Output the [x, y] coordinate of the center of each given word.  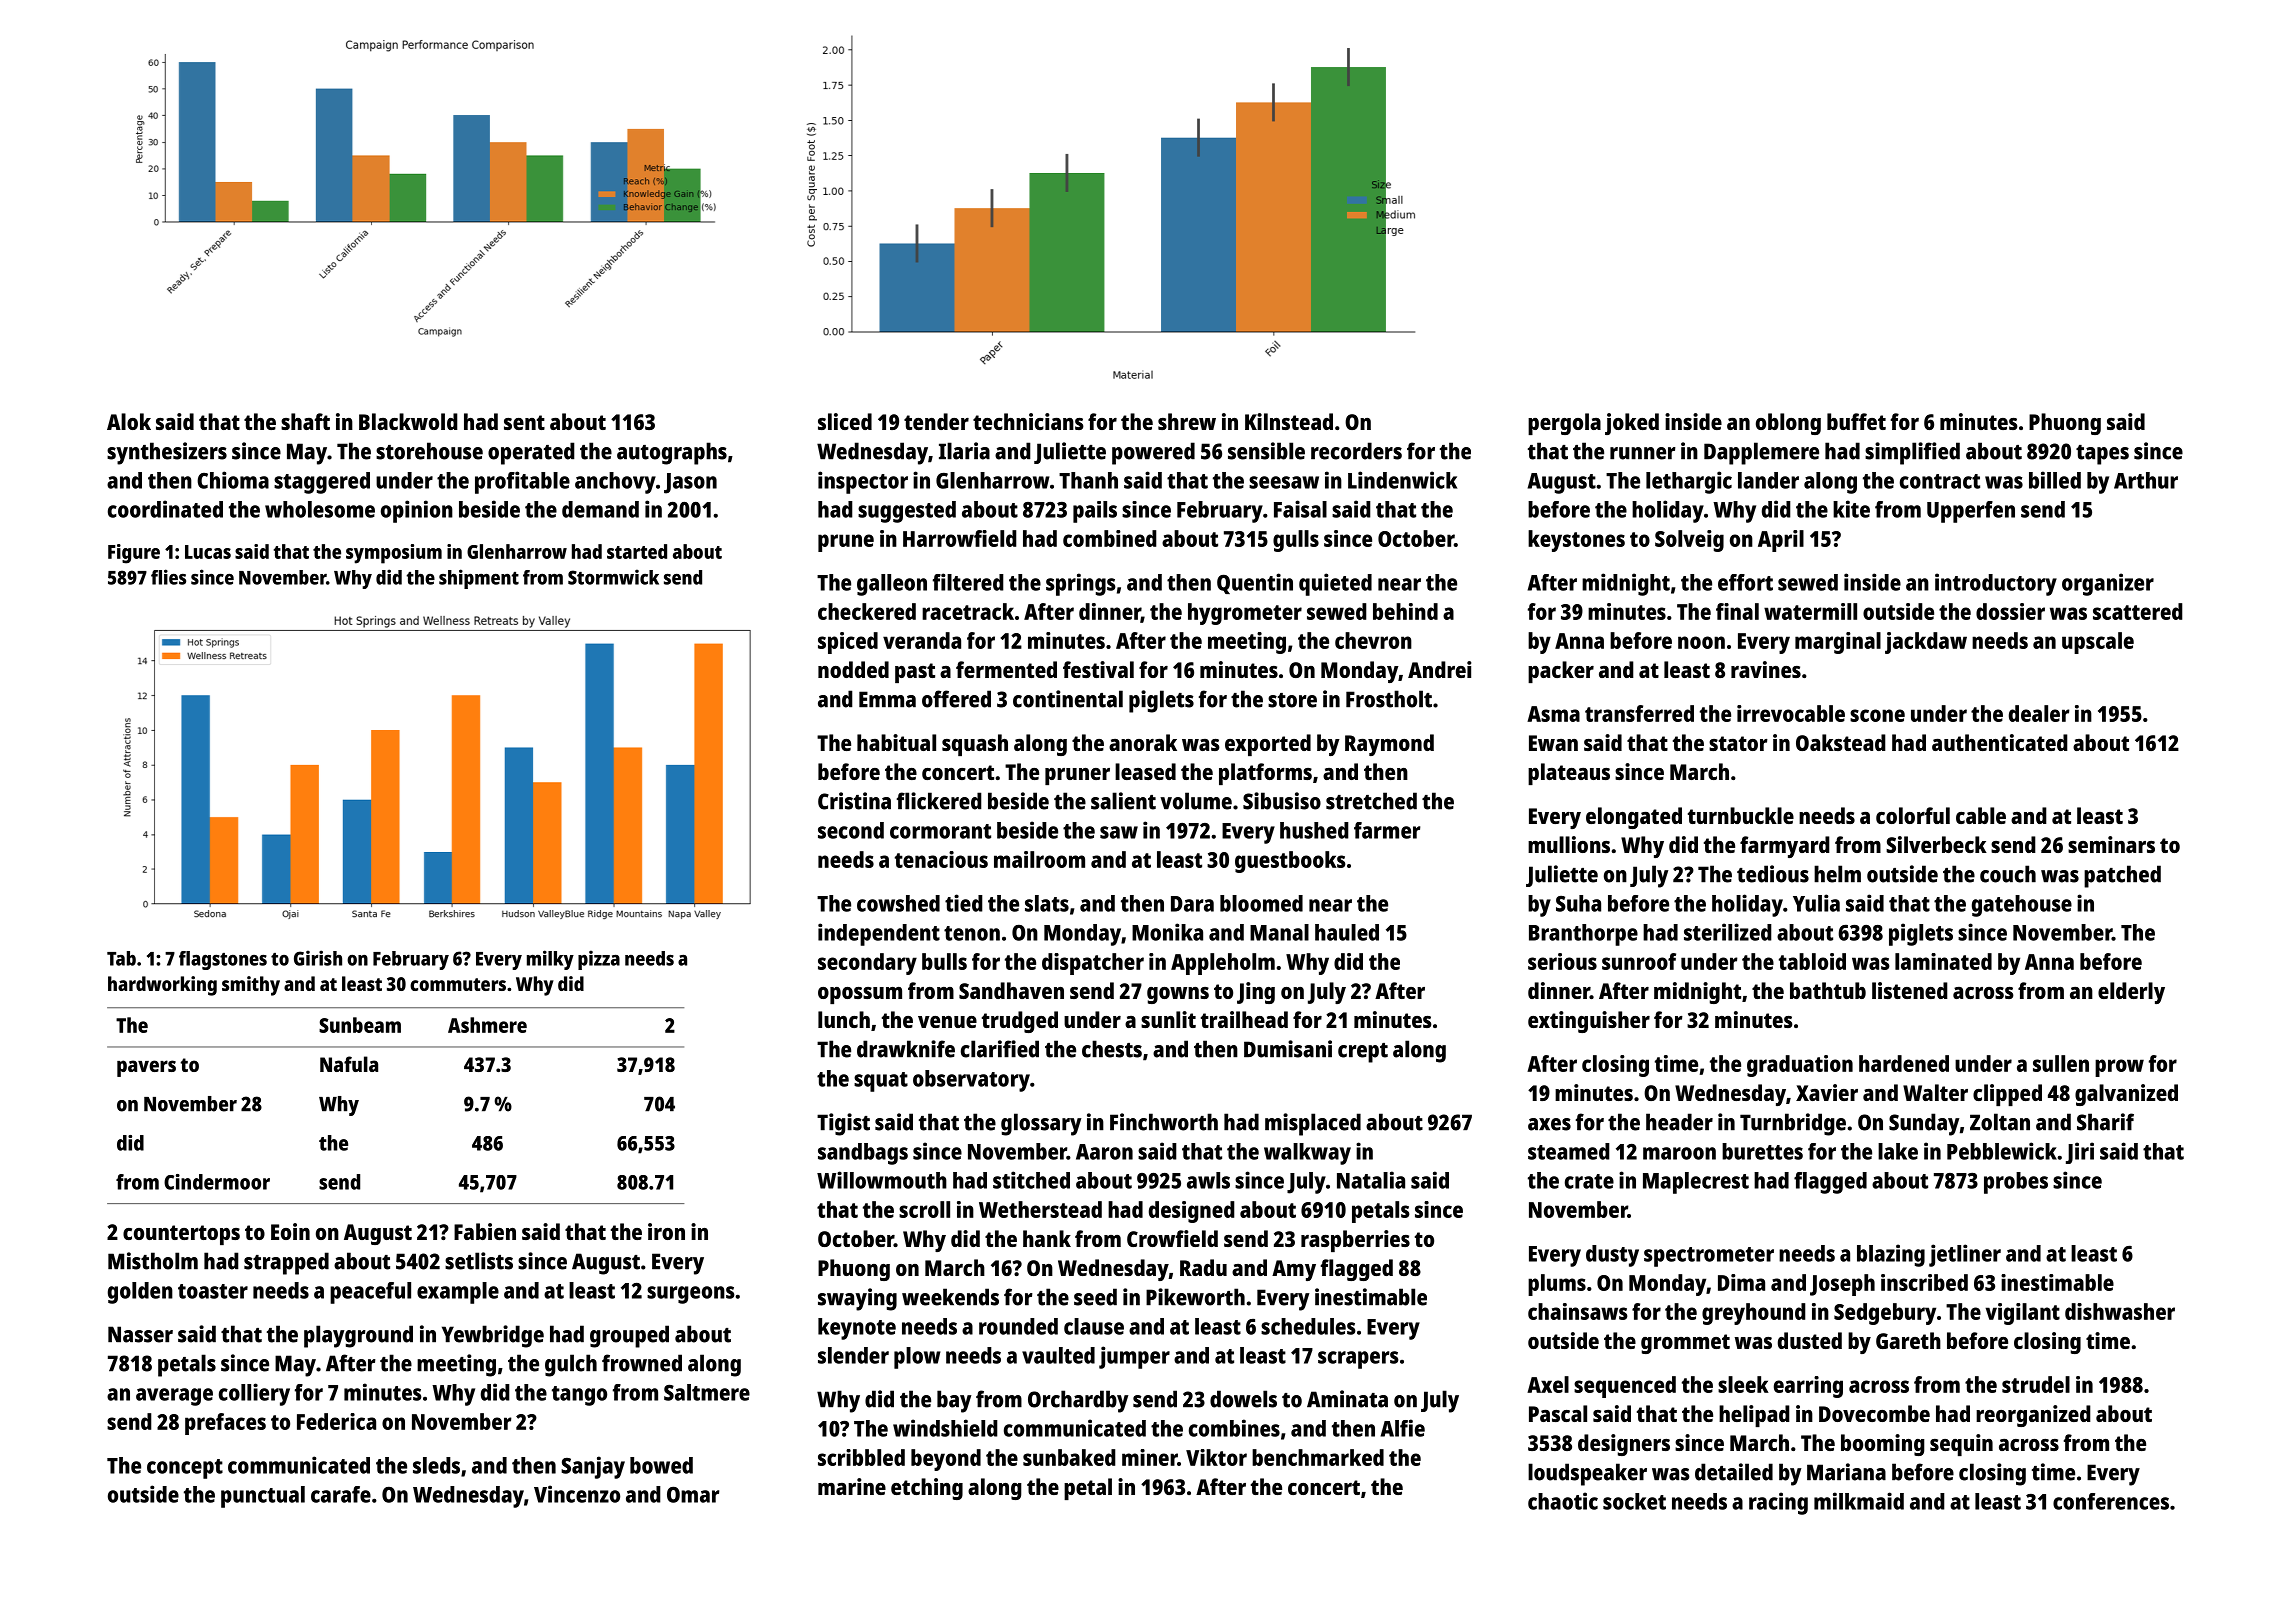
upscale [2098, 643]
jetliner [1965, 1255]
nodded [853, 669]
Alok [129, 421]
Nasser [140, 1334]
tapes [2102, 455]
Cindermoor [217, 1182]
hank [1047, 1238]
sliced [845, 421]
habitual [896, 742]
